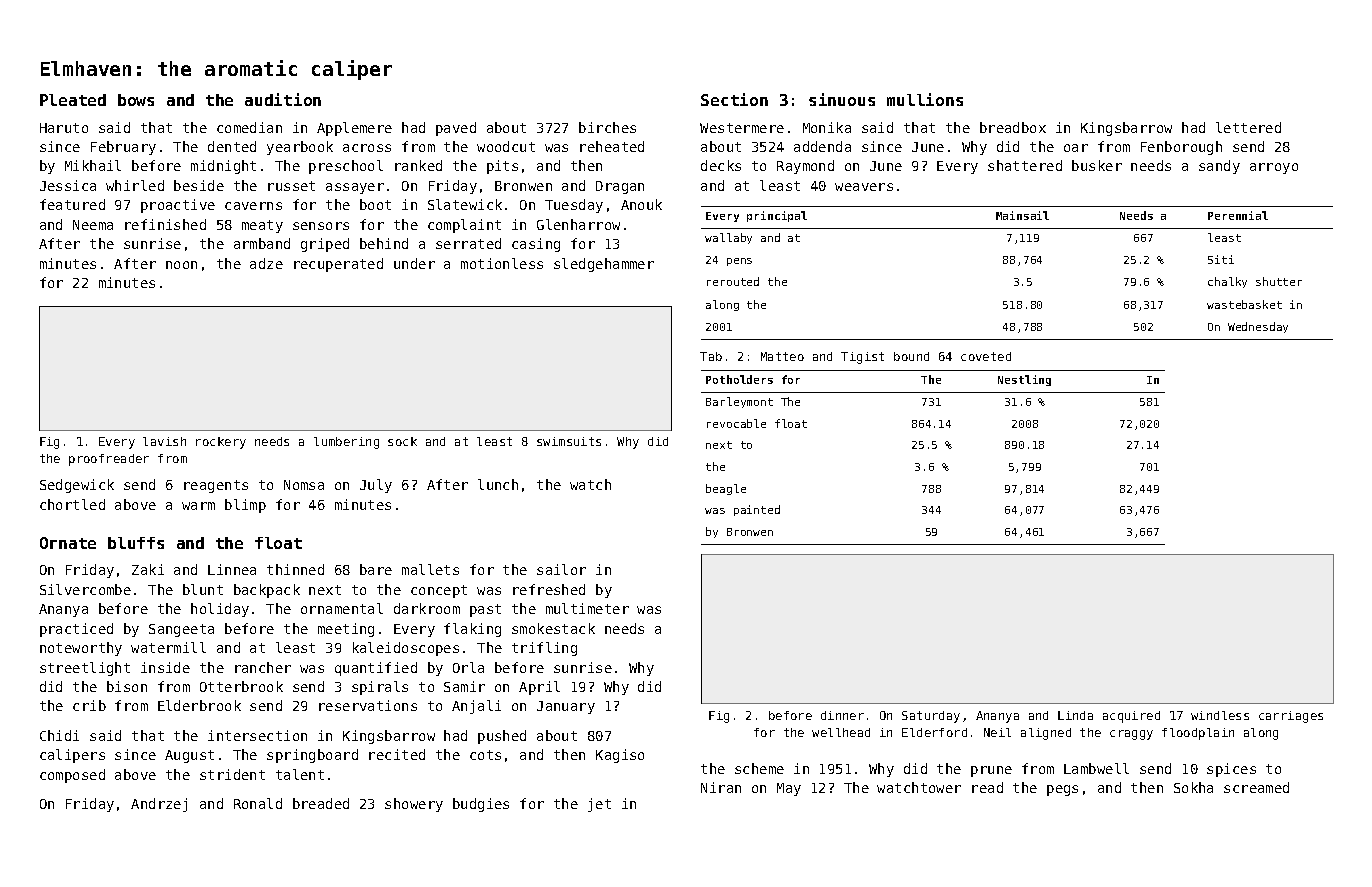 This screenshot has width=1372, height=887. I want to click on Nestling, so click(1024, 380).
